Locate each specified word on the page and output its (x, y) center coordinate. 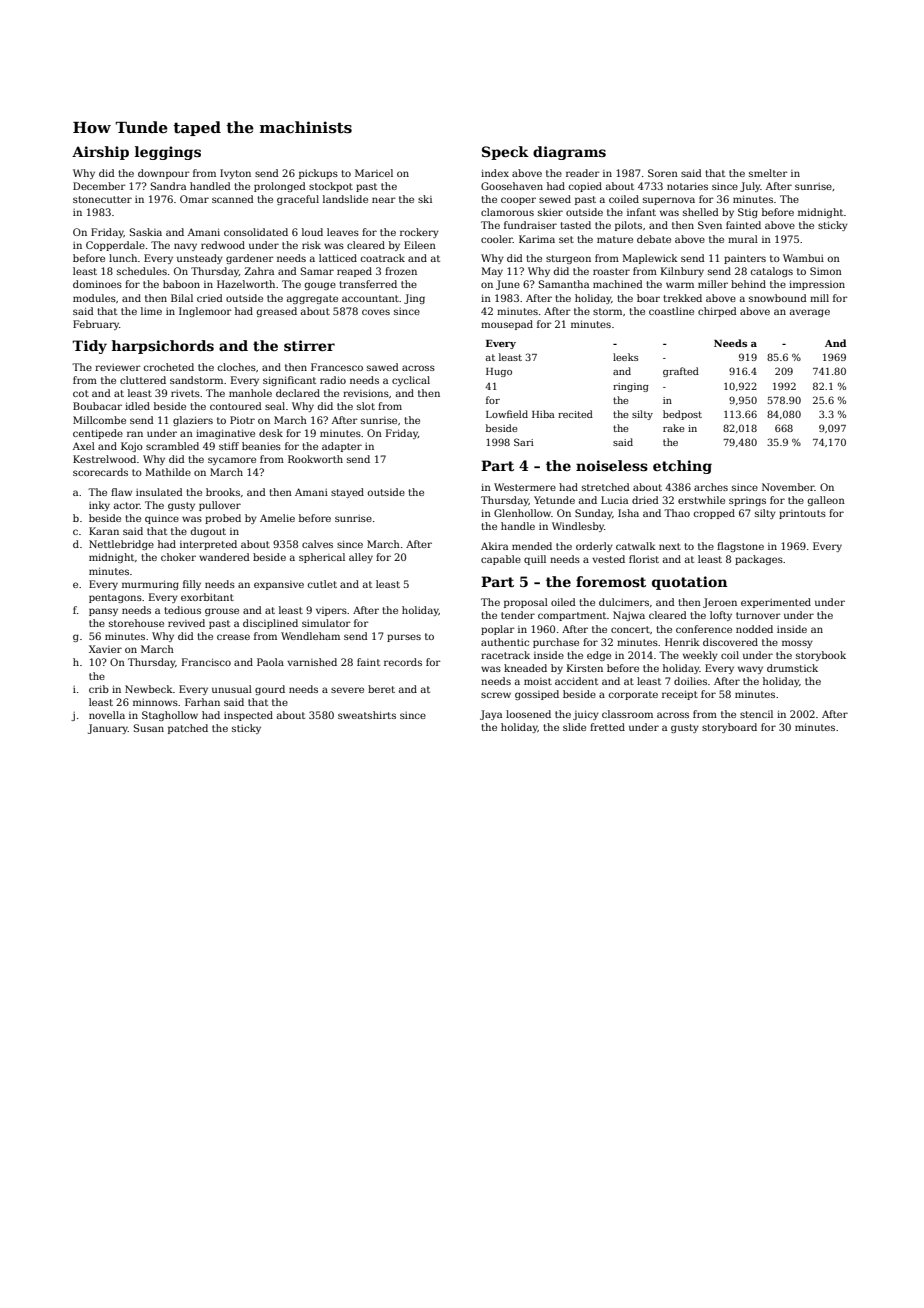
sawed (383, 367)
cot (81, 393)
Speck (505, 153)
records (403, 662)
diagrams (569, 153)
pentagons (115, 598)
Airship (100, 153)
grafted (681, 372)
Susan (149, 728)
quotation (690, 583)
